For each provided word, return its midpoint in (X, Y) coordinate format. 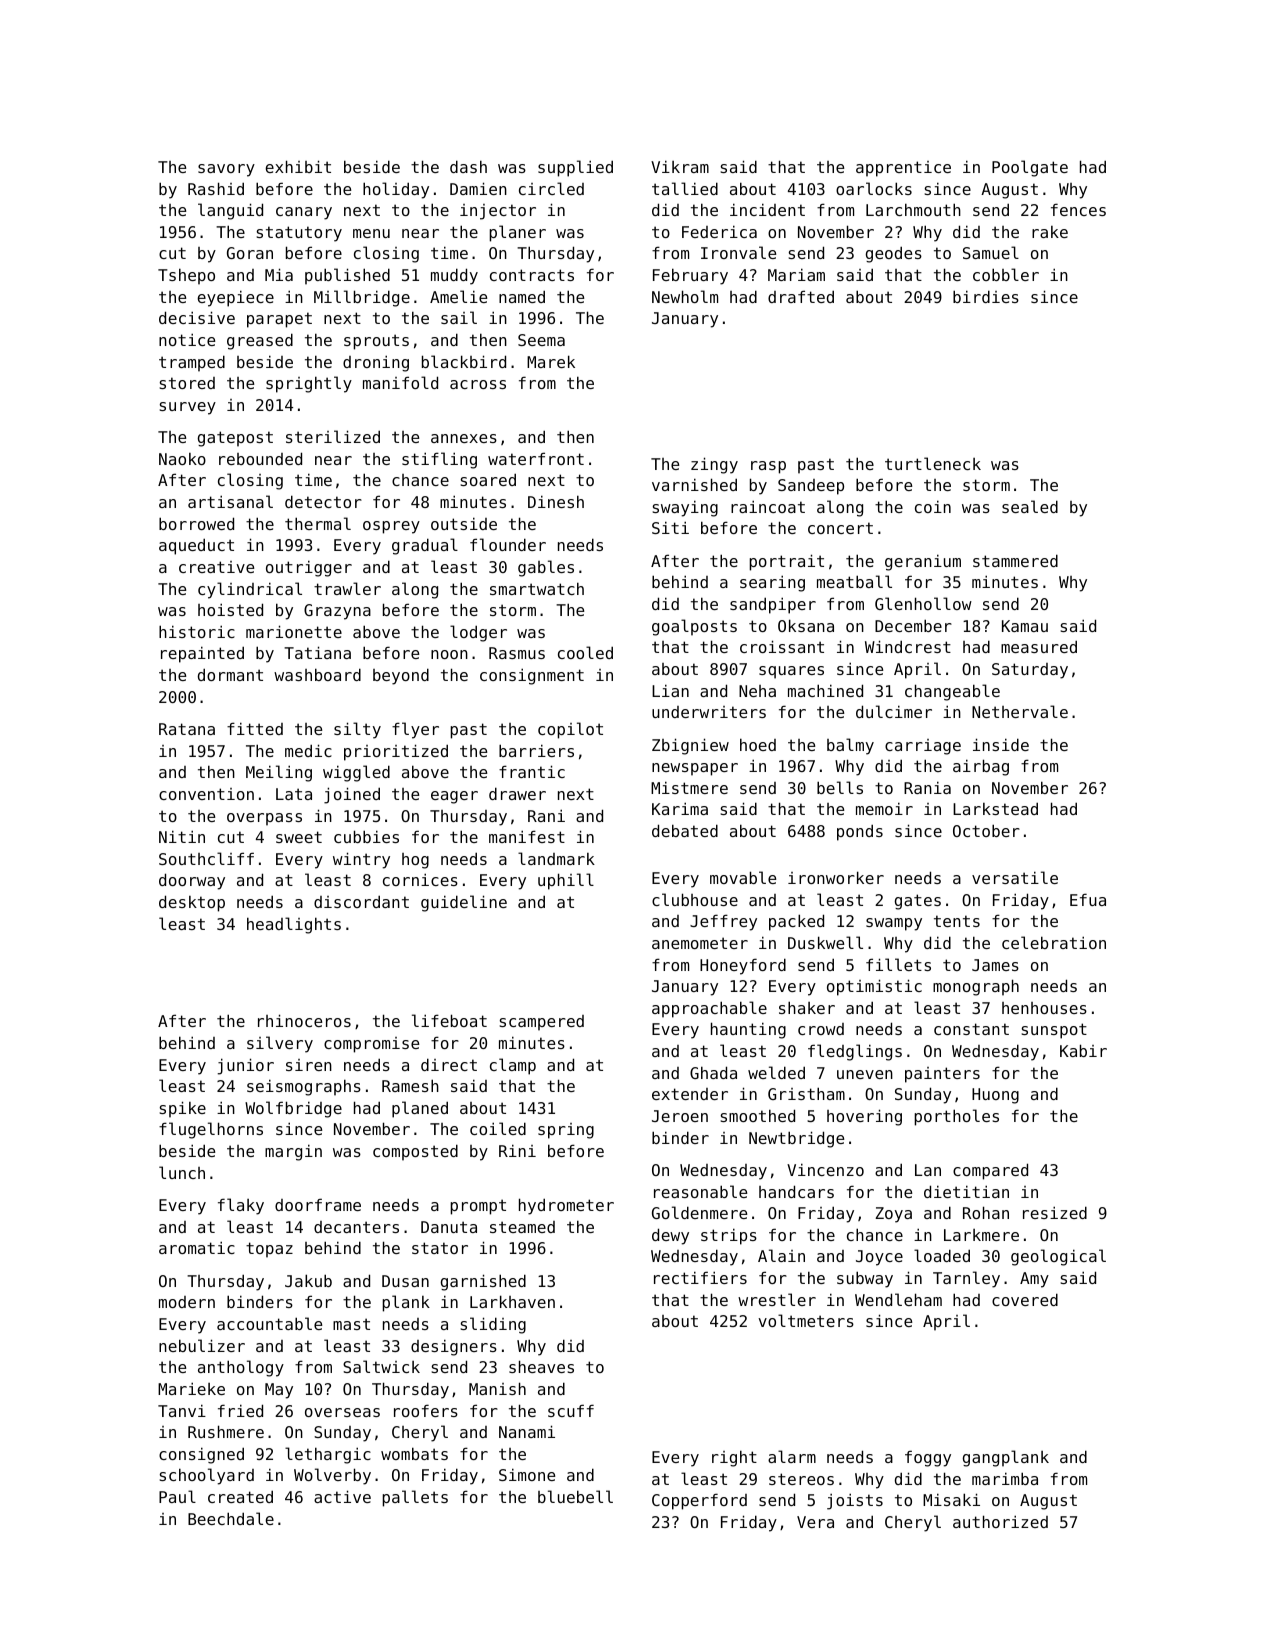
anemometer (700, 943)
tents (957, 921)
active (342, 1496)
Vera (815, 1522)
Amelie (458, 296)
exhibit (298, 166)
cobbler (1006, 274)
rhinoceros (304, 1020)
